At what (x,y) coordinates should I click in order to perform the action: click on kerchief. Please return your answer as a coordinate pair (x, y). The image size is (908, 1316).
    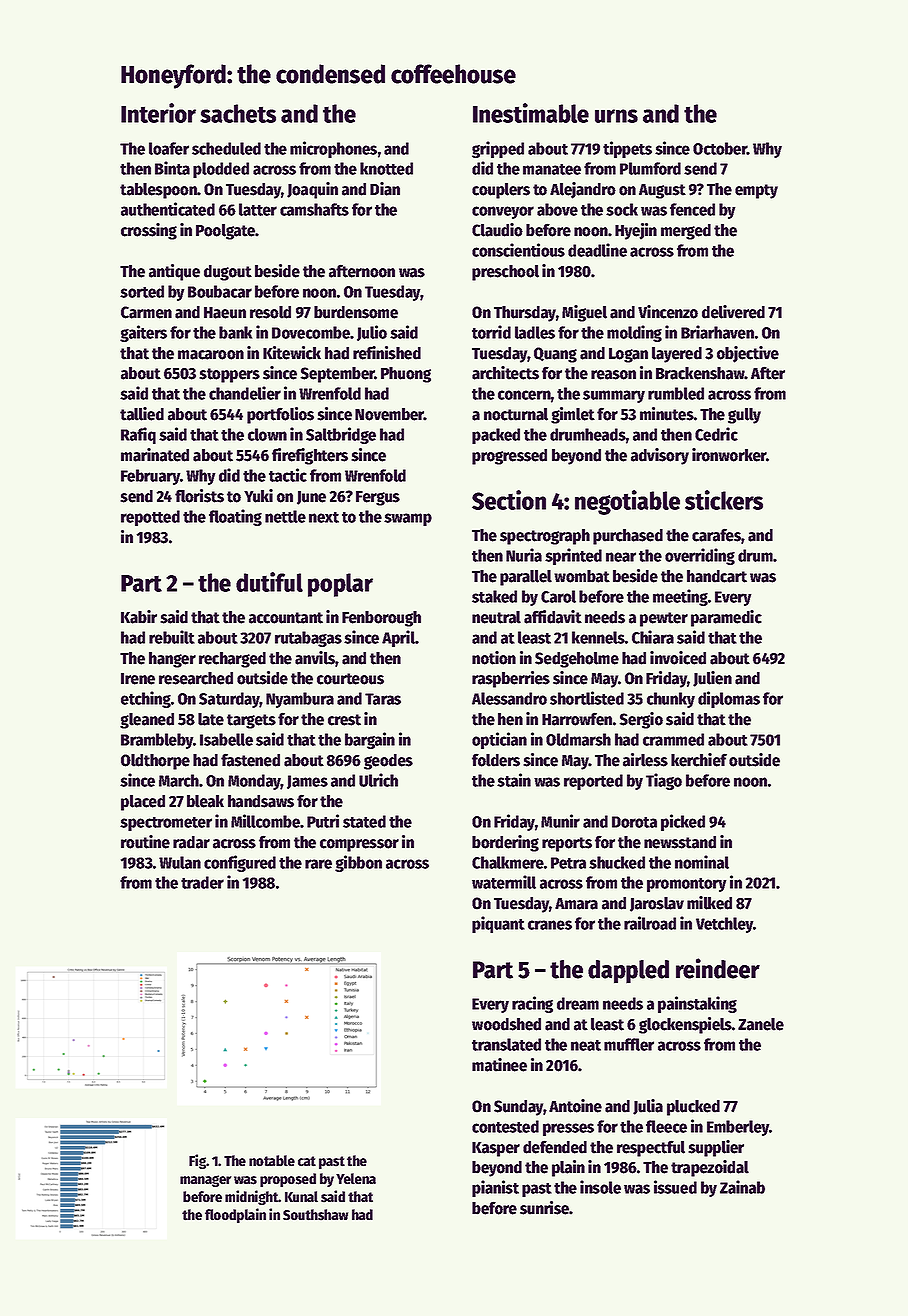
    Looking at the image, I should click on (699, 760).
